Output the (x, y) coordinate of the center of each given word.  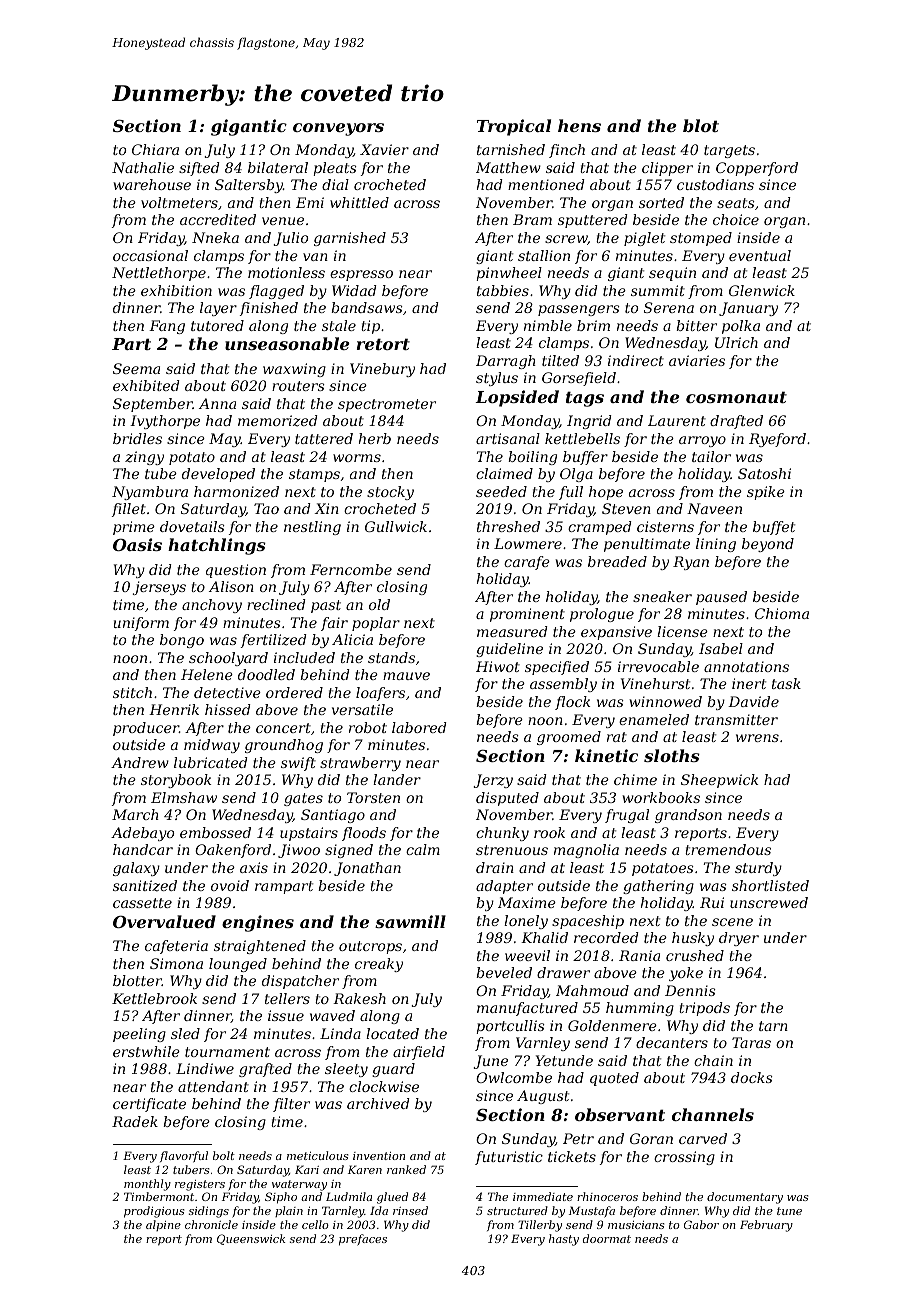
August (543, 1097)
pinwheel (509, 274)
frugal (627, 816)
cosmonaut (736, 397)
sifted (199, 169)
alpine (163, 1225)
